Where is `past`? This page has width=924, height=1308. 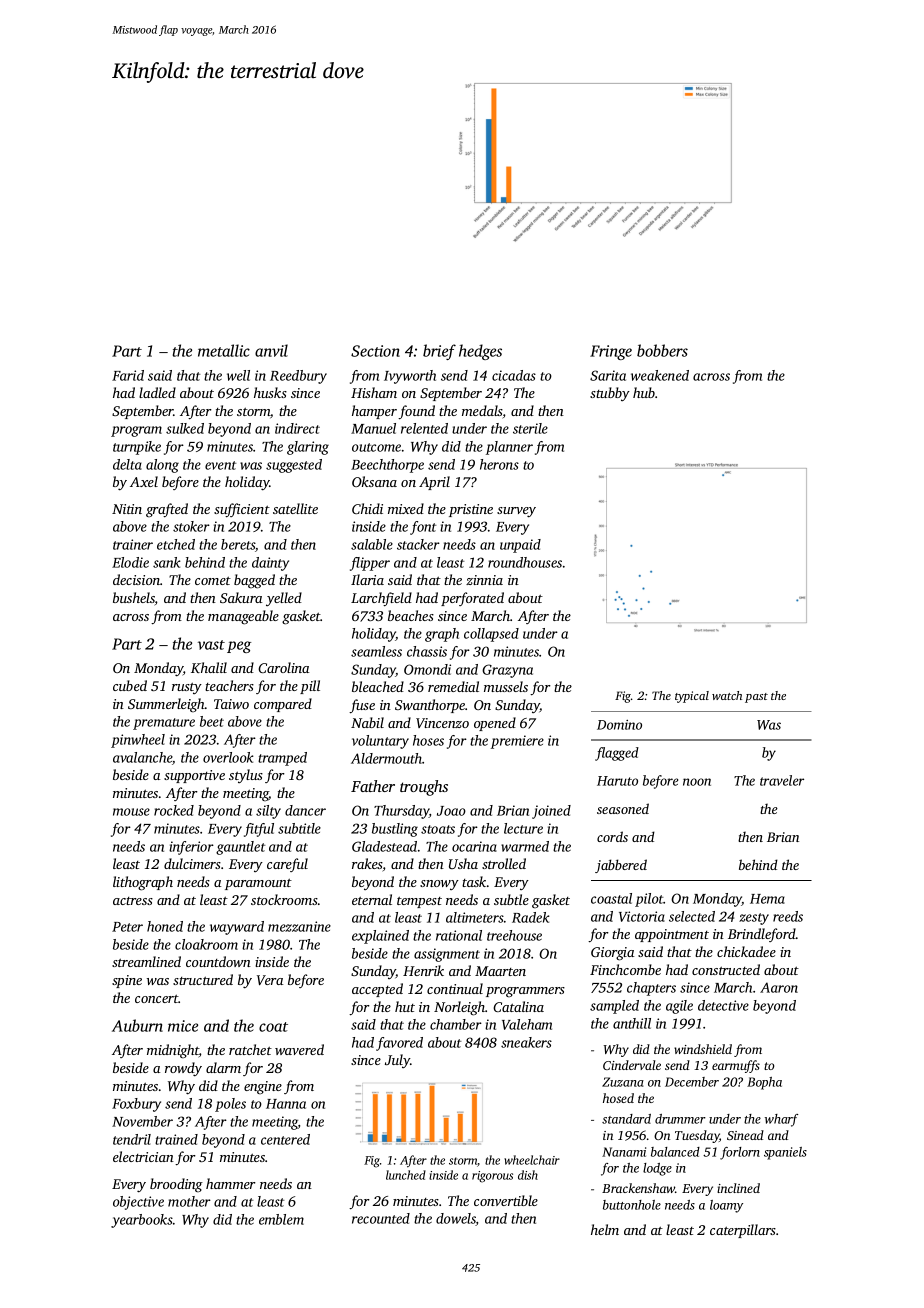
past is located at coordinates (756, 698).
